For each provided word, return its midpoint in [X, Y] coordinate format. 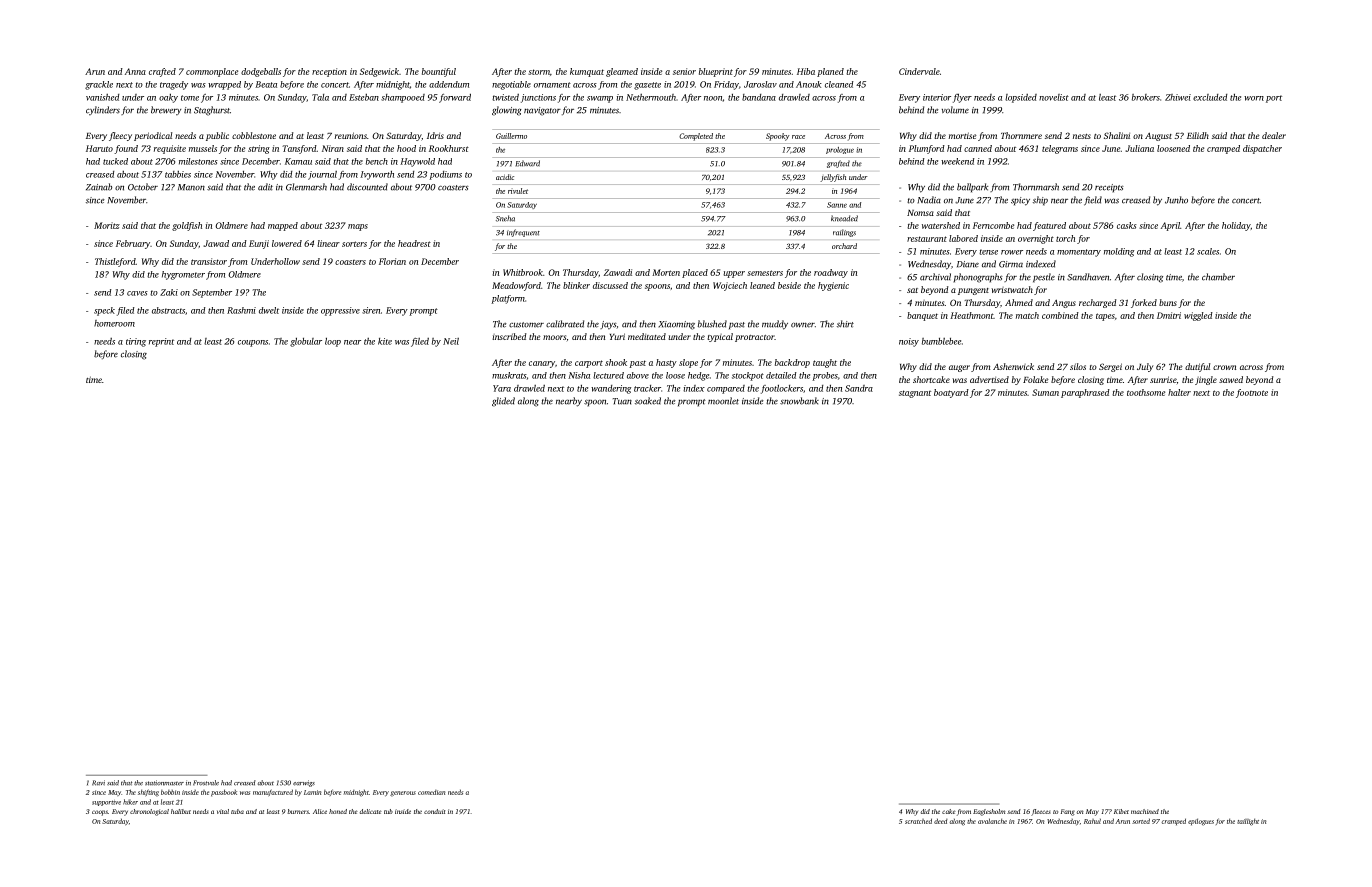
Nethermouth [651, 97]
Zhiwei [1178, 97]
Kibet [1121, 811]
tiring [136, 342]
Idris [435, 135]
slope [688, 363]
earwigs [304, 783]
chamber [1218, 277]
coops [100, 813]
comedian [431, 792]
